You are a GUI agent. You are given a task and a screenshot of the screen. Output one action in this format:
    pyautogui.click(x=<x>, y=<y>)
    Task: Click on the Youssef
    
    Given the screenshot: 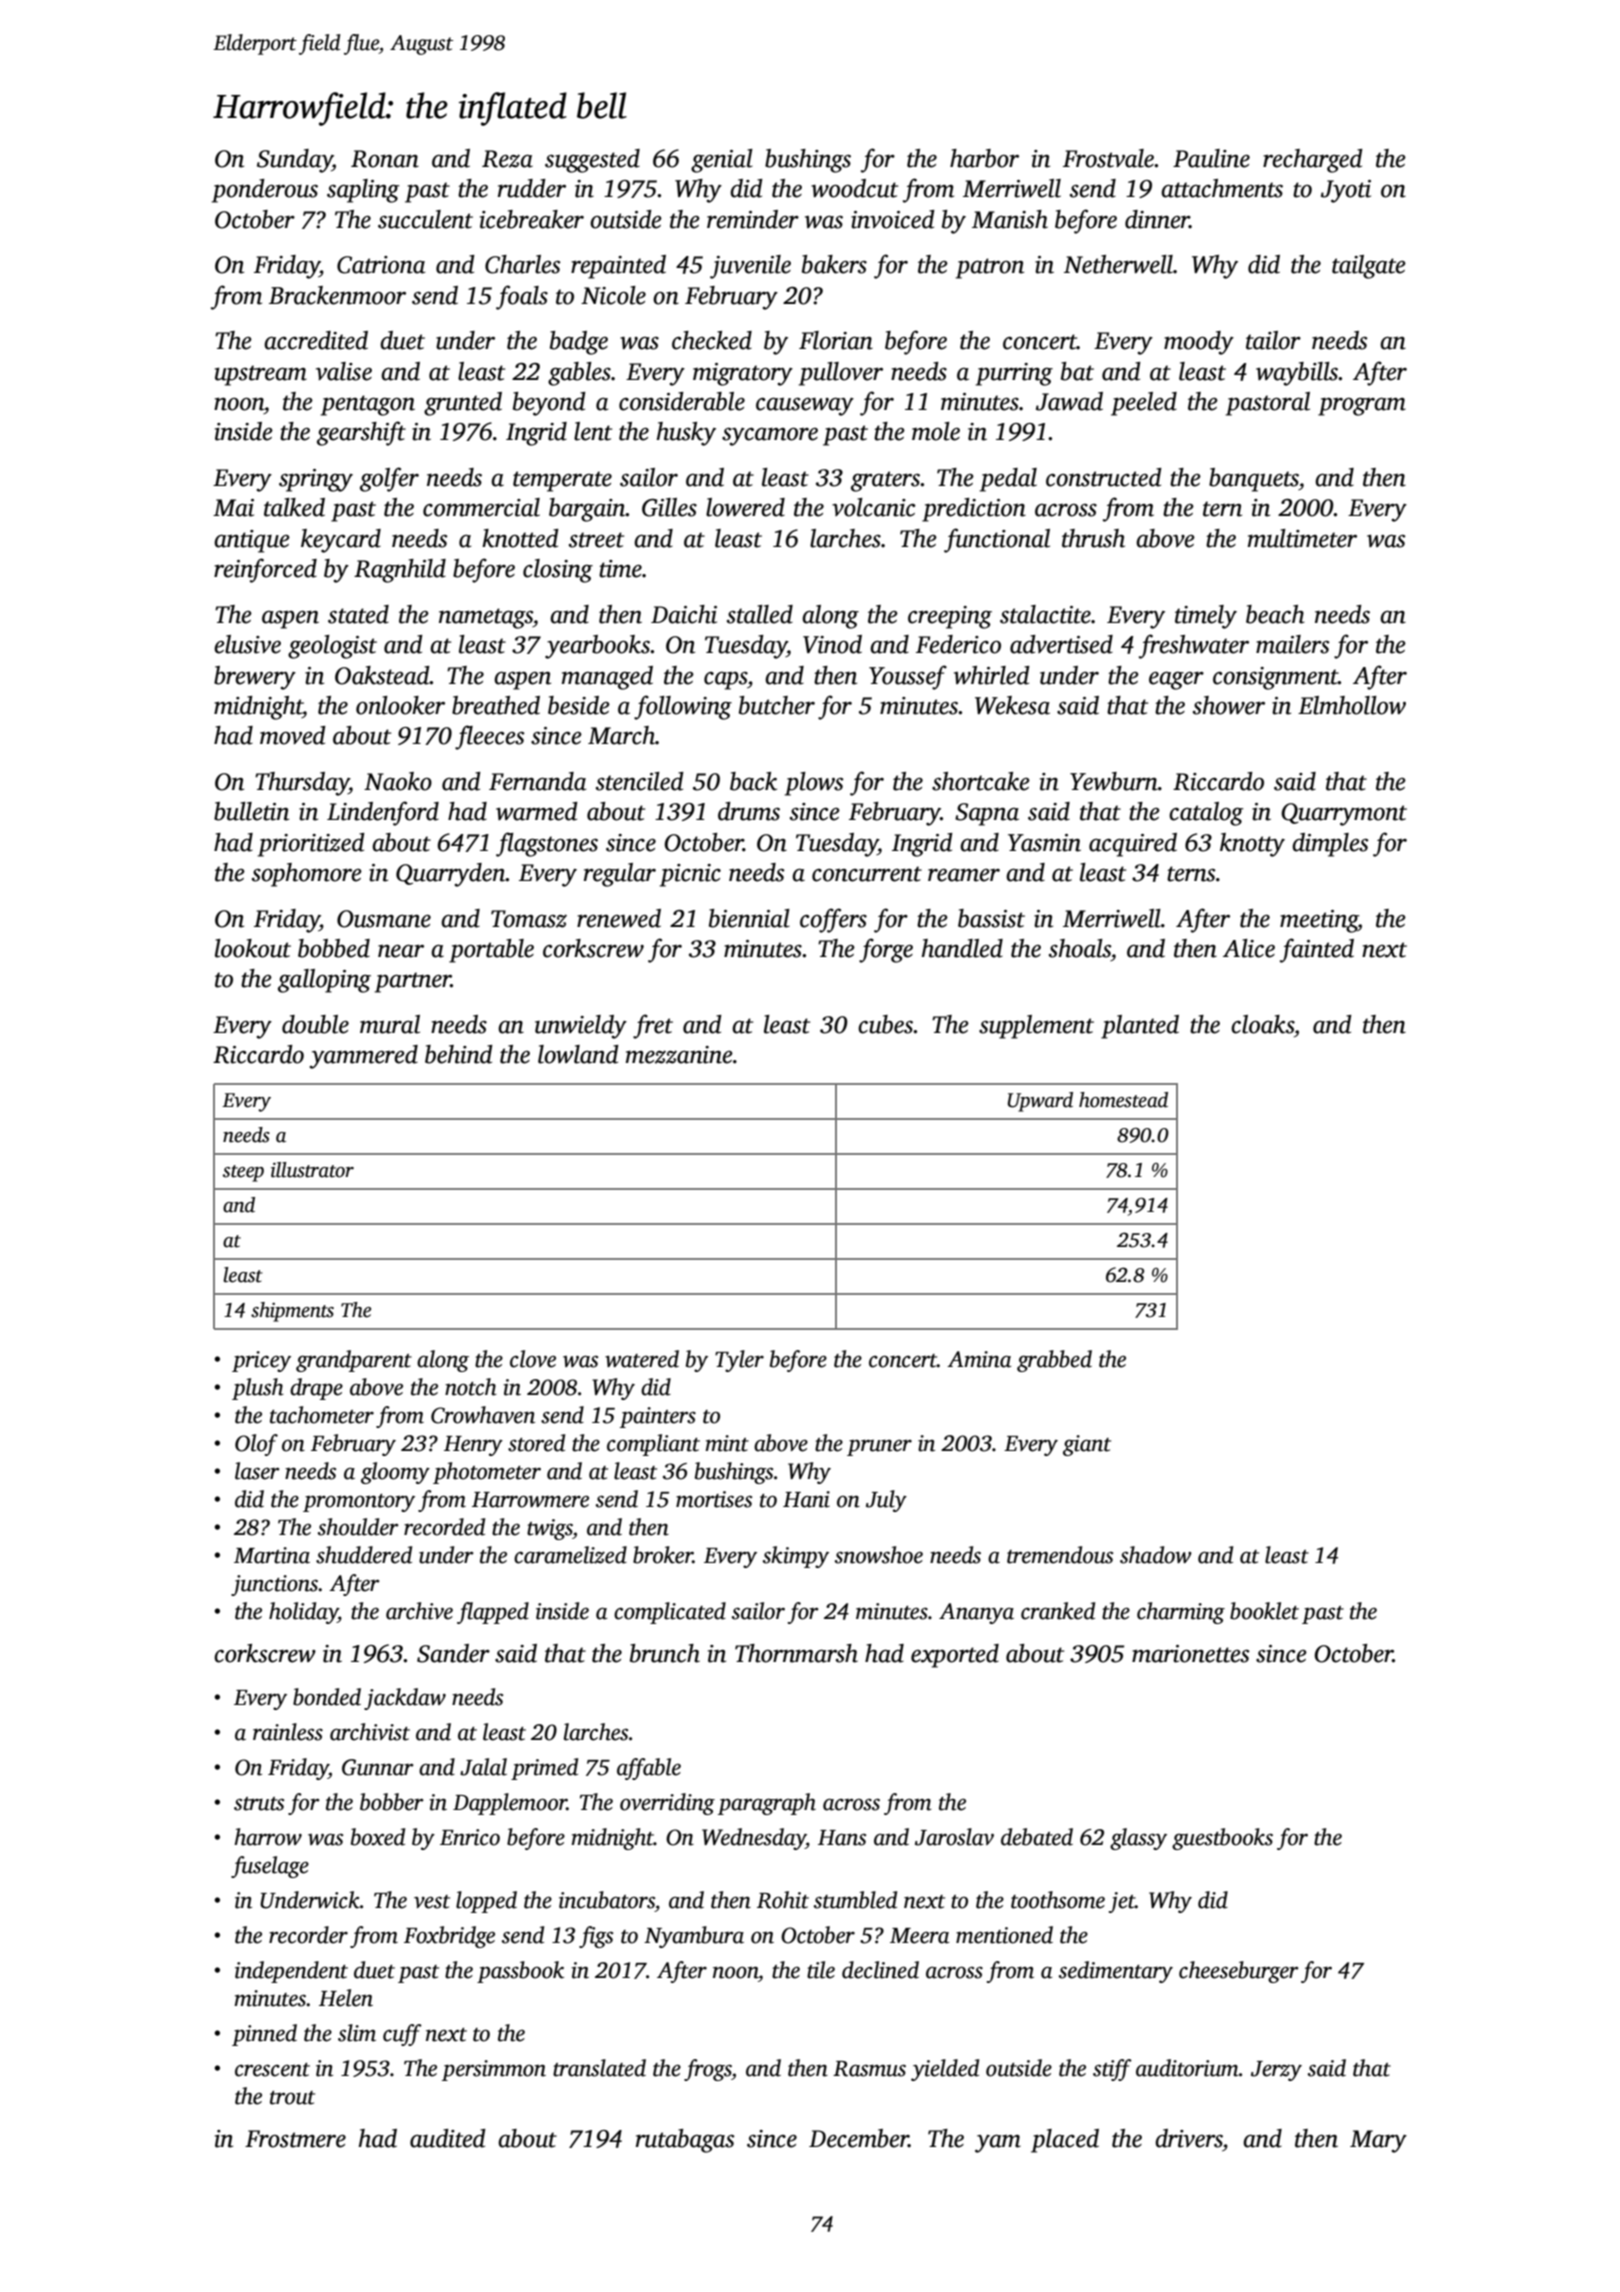 What is the action you would take?
    pyautogui.click(x=908, y=677)
